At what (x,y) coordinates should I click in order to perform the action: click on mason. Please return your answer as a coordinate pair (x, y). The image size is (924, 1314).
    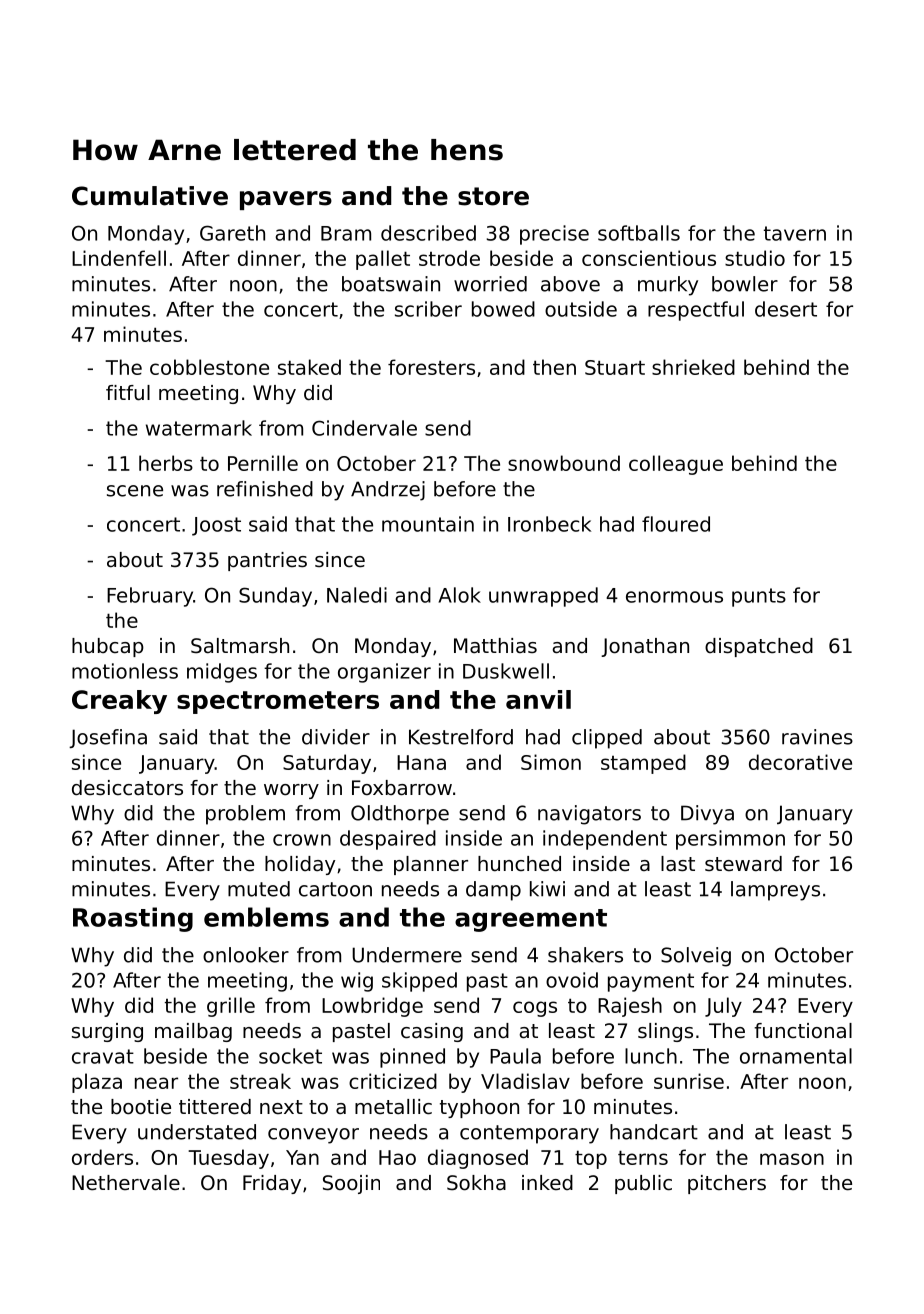
    Looking at the image, I should click on (792, 1159).
